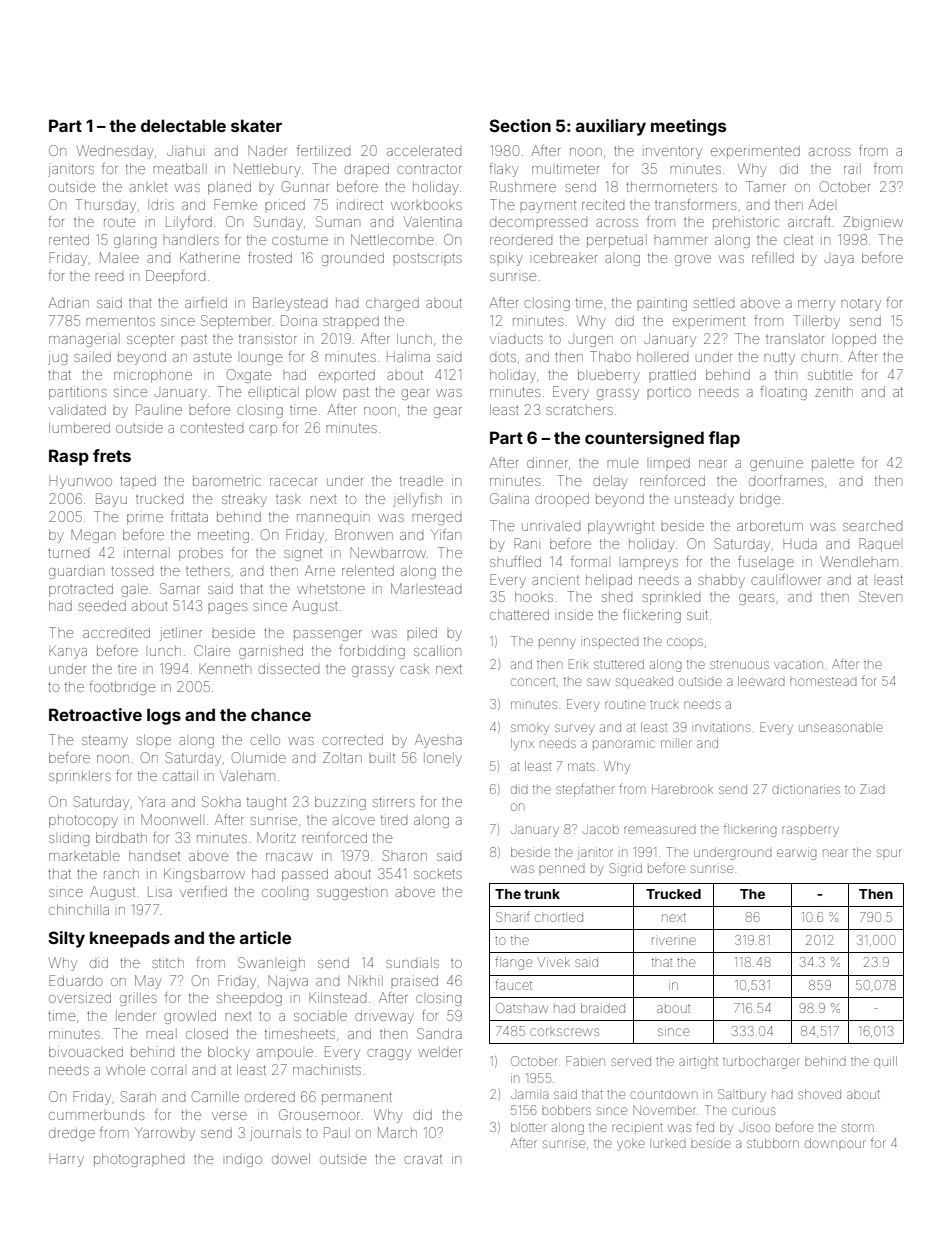 The height and width of the screenshot is (1233, 952). What do you see at coordinates (506, 259) in the screenshot?
I see `spiky` at bounding box center [506, 259].
